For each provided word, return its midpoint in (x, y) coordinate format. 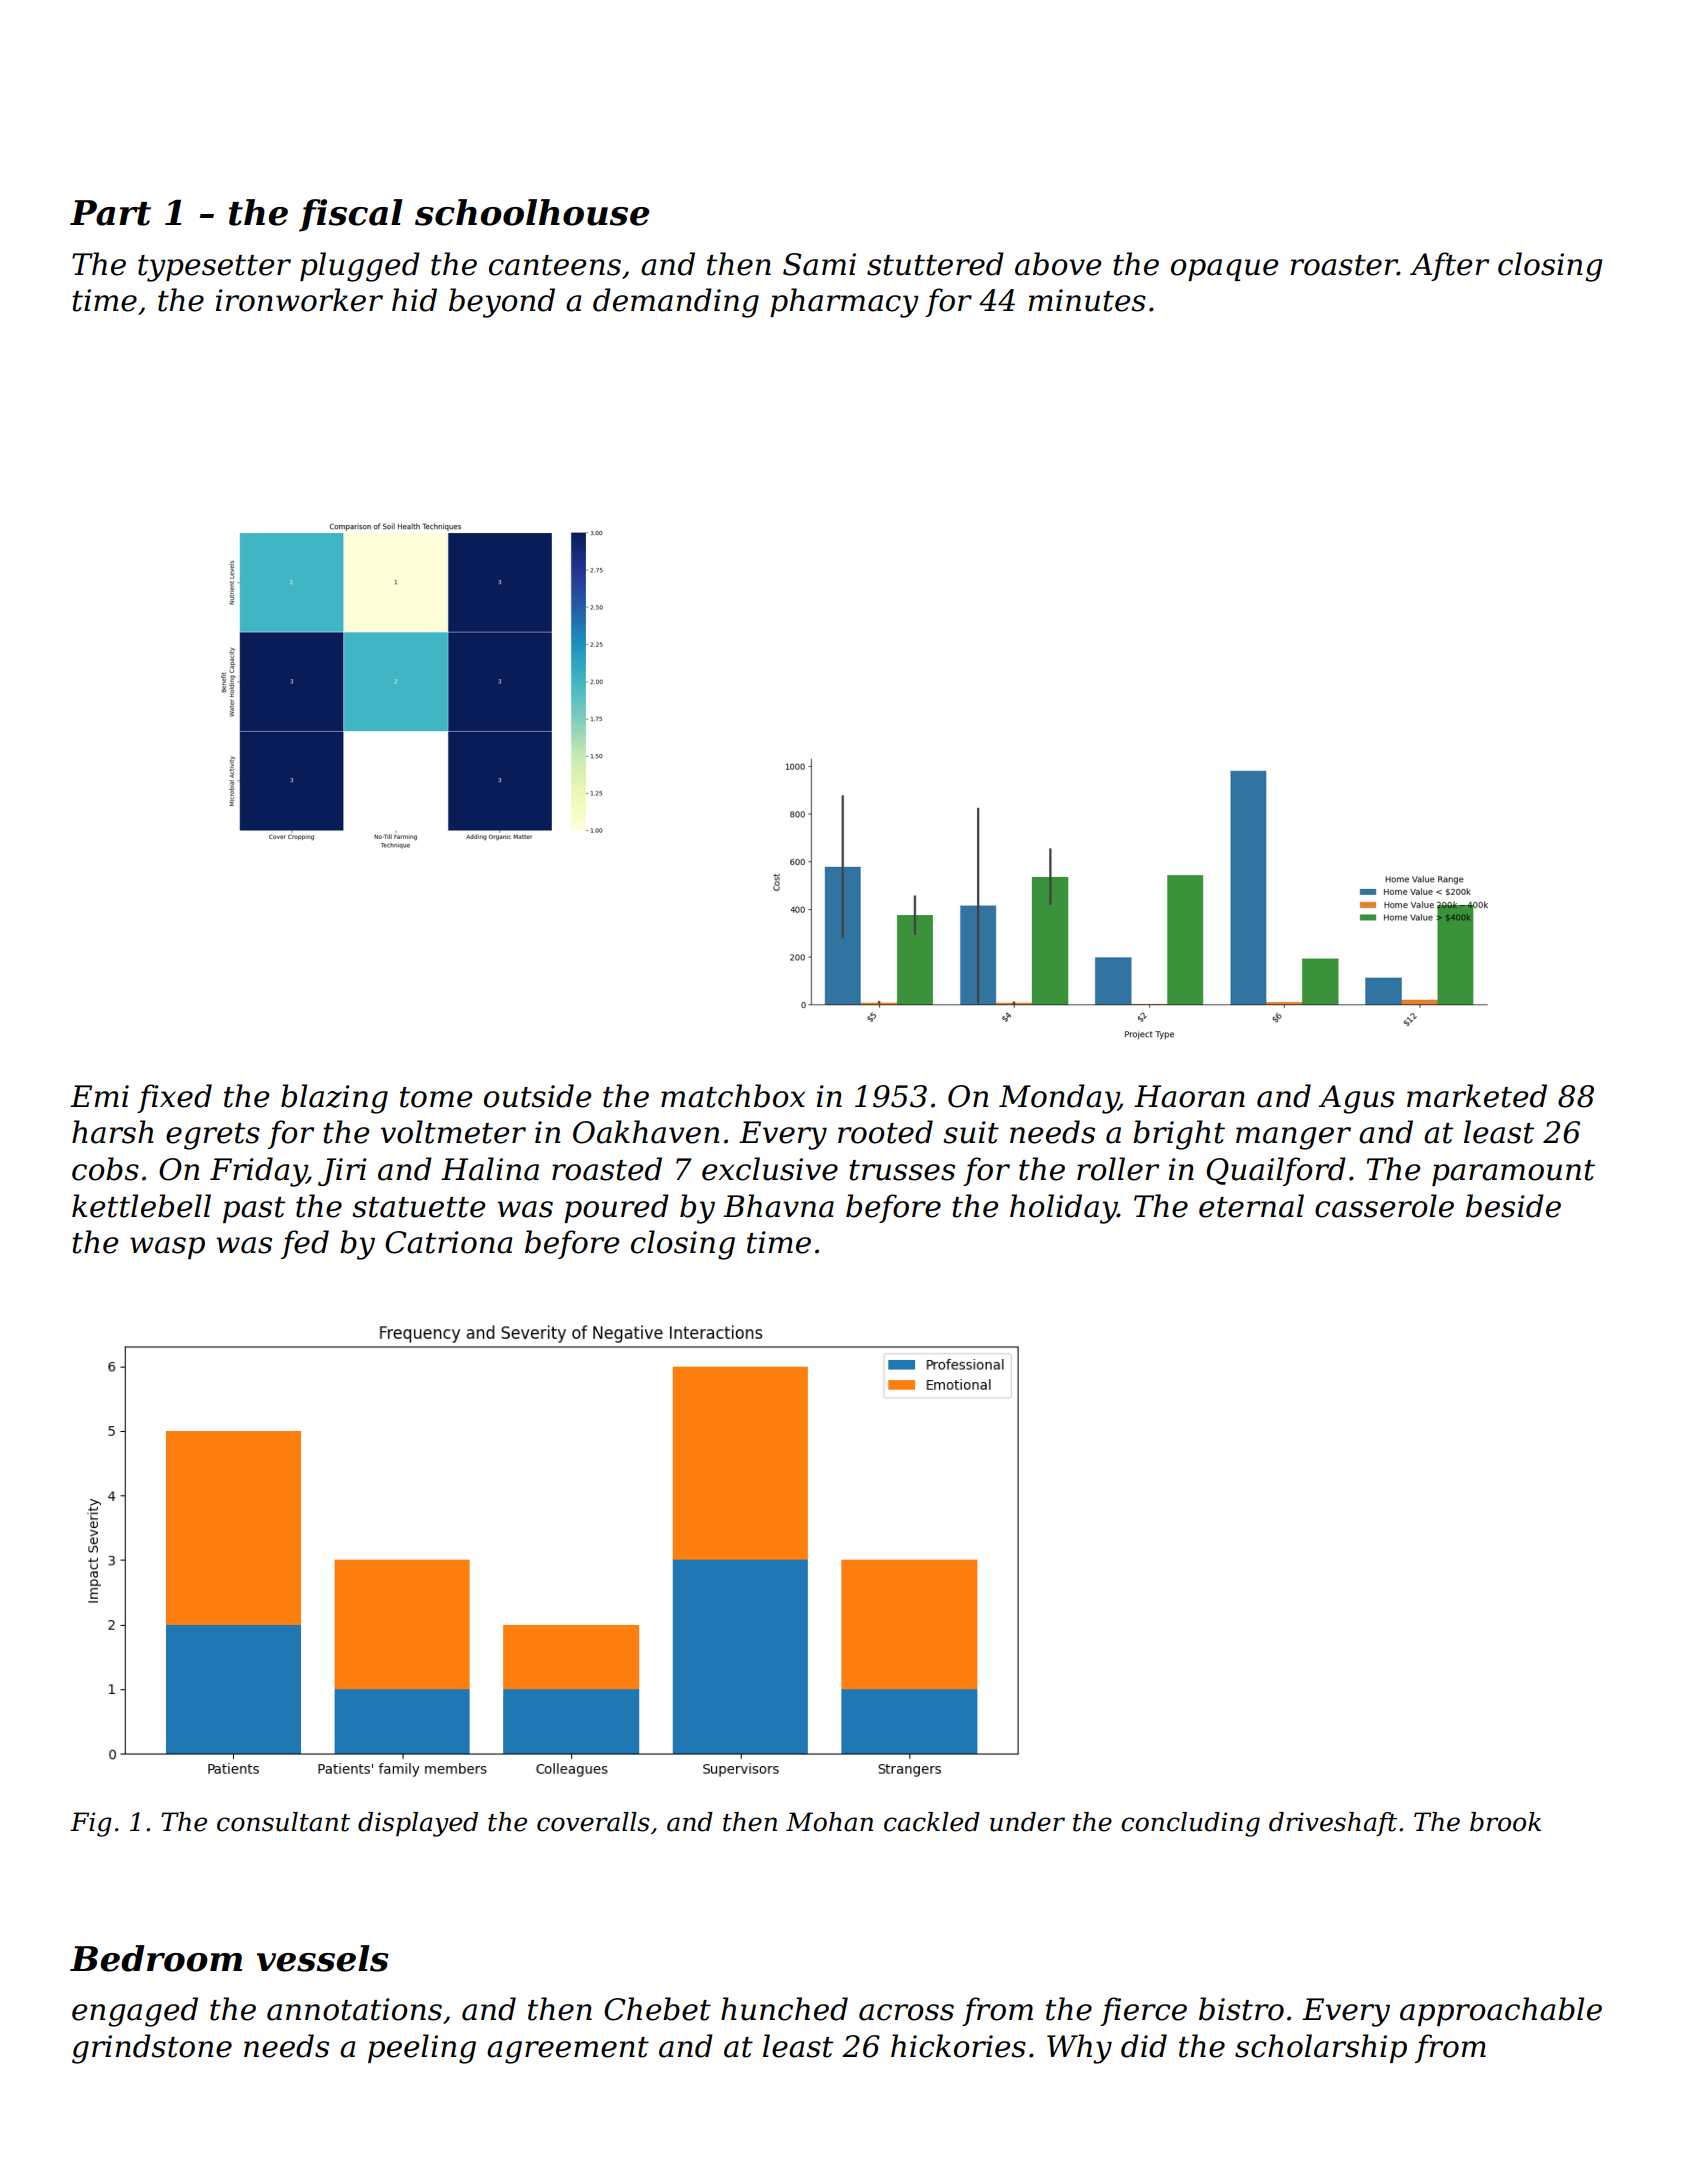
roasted (607, 1169)
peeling (422, 2049)
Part (110, 213)
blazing (334, 1099)
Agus (1357, 1099)
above (1058, 264)
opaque (1224, 270)
